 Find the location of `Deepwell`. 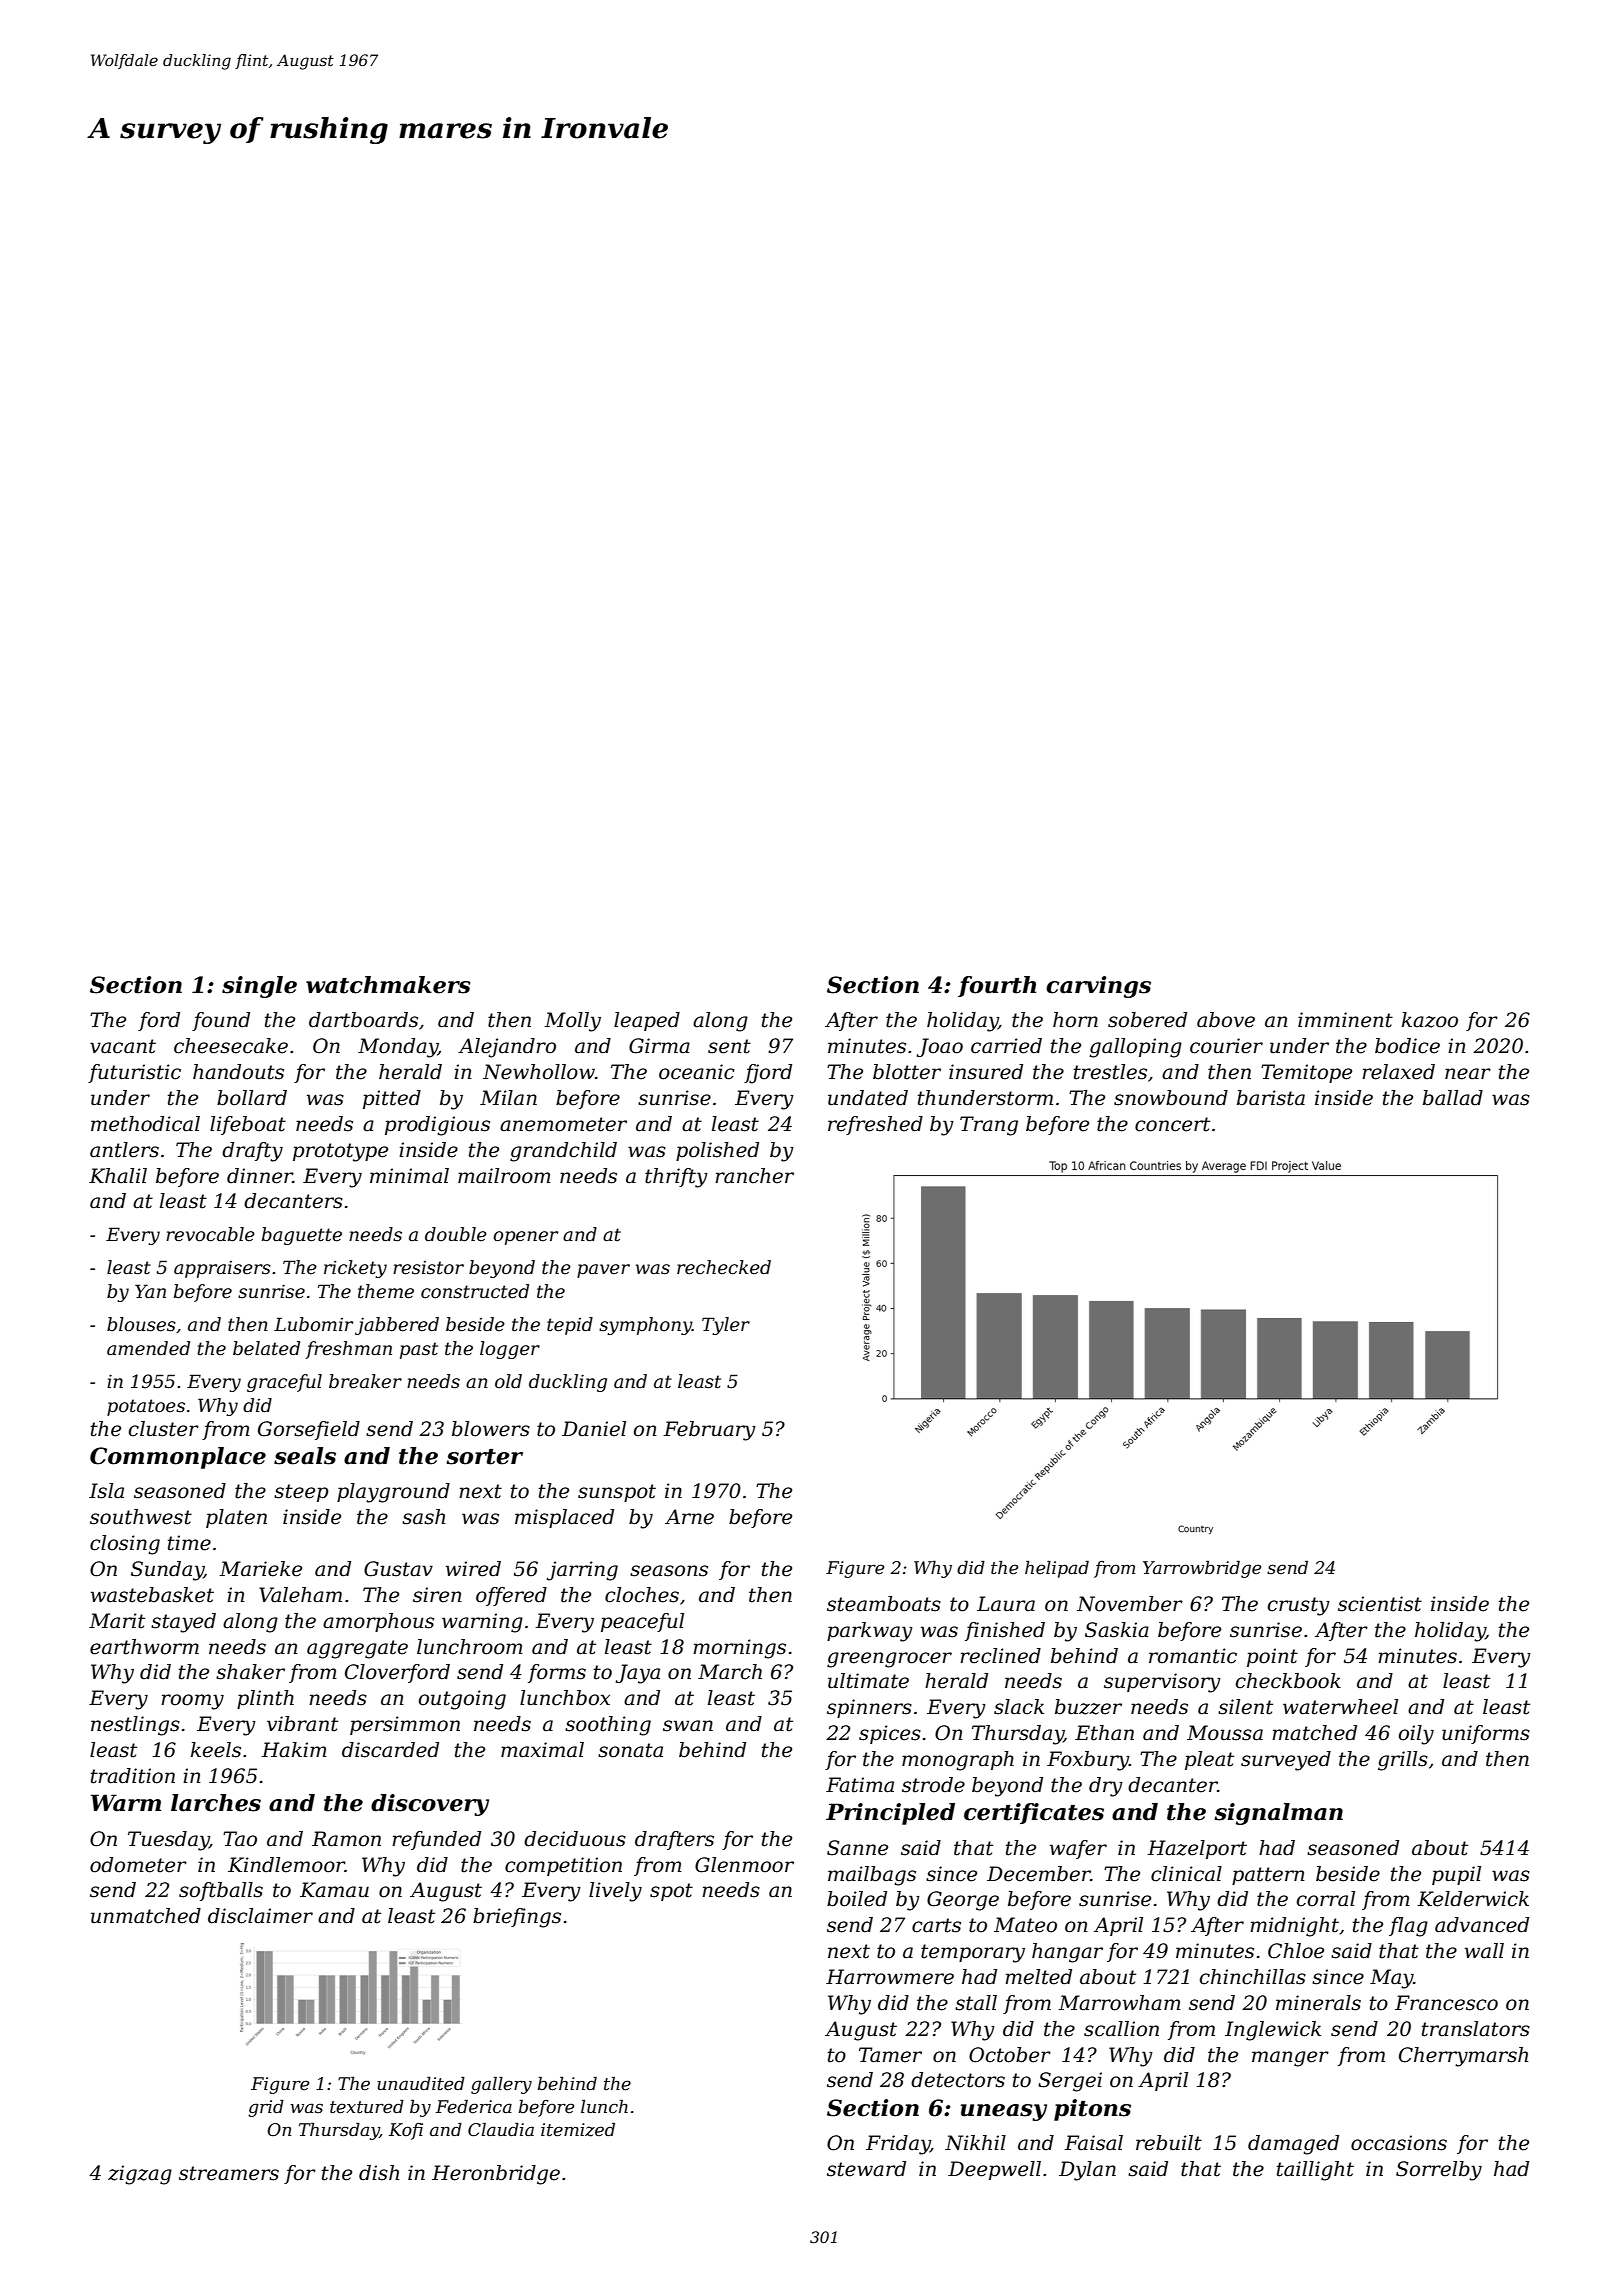

Deepwell is located at coordinates (994, 2170).
